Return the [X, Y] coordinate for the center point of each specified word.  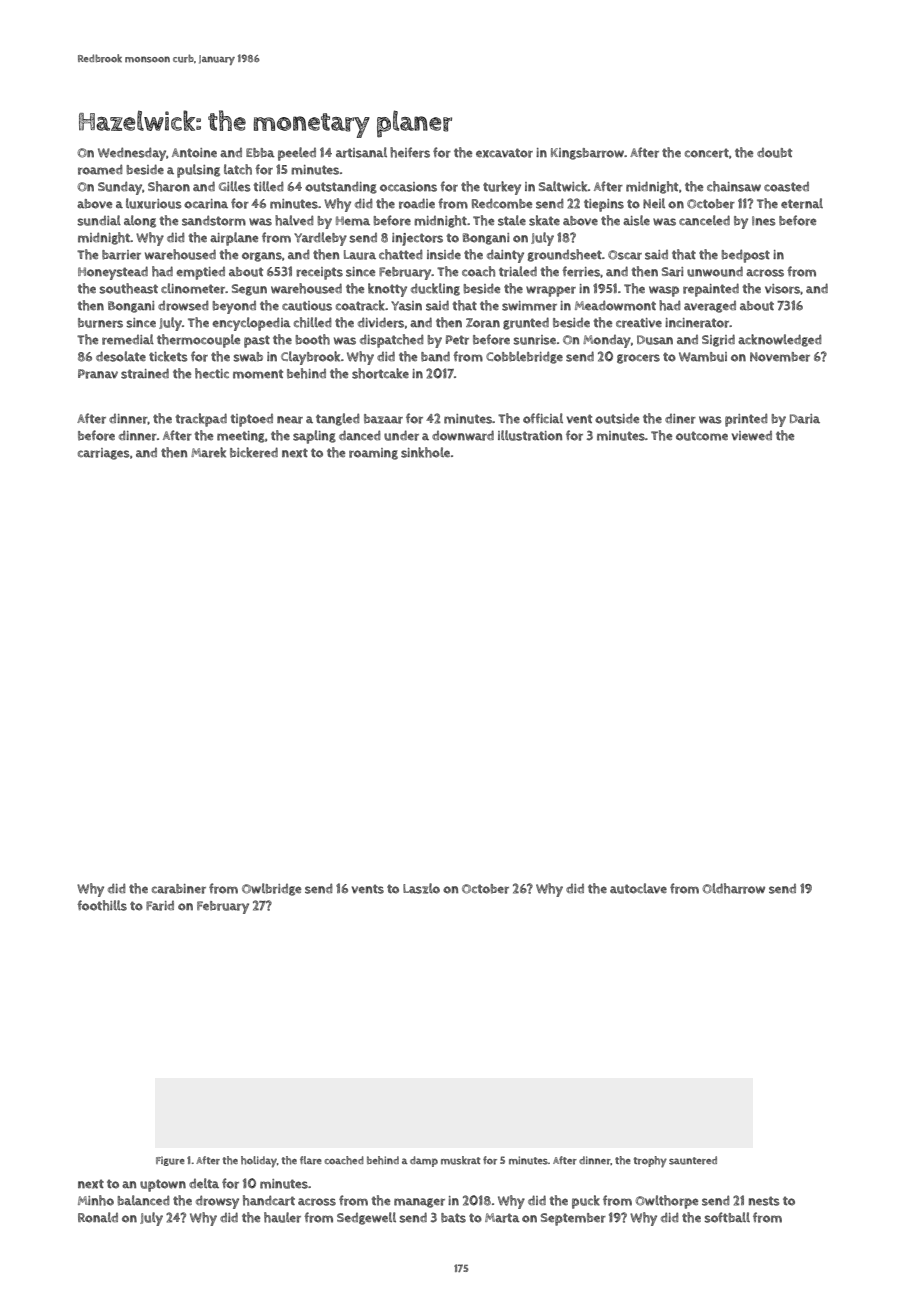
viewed [752, 436]
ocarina [206, 204]
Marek [208, 452]
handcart [269, 1200]
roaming [373, 454]
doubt [774, 153]
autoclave [638, 888]
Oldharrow [733, 888]
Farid [160, 906]
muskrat [460, 1160]
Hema [353, 221]
